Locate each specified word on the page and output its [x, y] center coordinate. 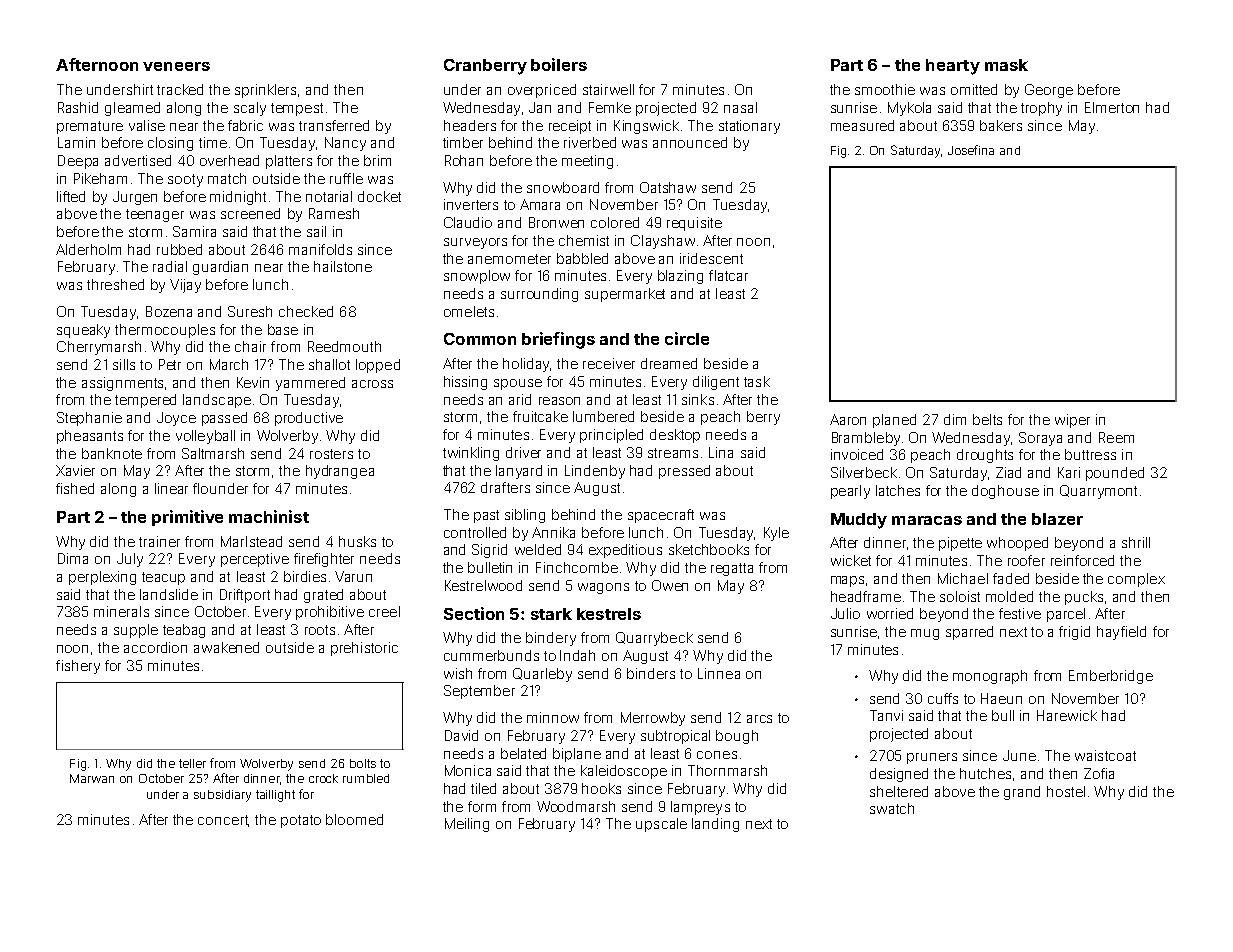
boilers [559, 64]
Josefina [971, 150]
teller [192, 763]
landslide [169, 594]
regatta [732, 569]
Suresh [250, 311]
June [1019, 755]
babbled [582, 258]
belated [523, 753]
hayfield [1121, 633]
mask [1006, 65]
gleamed [132, 109]
